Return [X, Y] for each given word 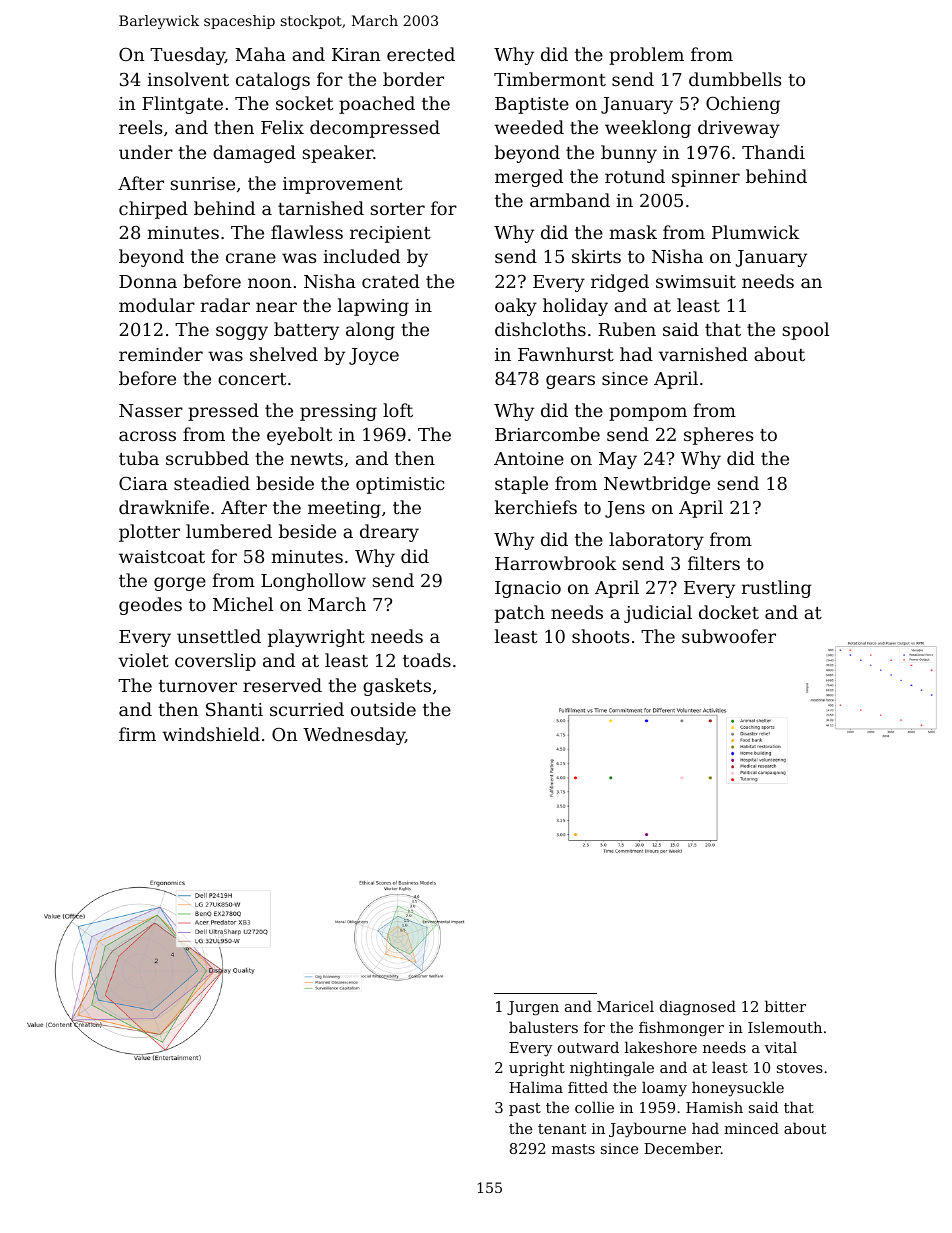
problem [646, 56]
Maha [260, 54]
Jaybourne [647, 1130]
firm [137, 734]
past [525, 1109]
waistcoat [162, 556]
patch [520, 614]
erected [421, 54]
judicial [658, 614]
